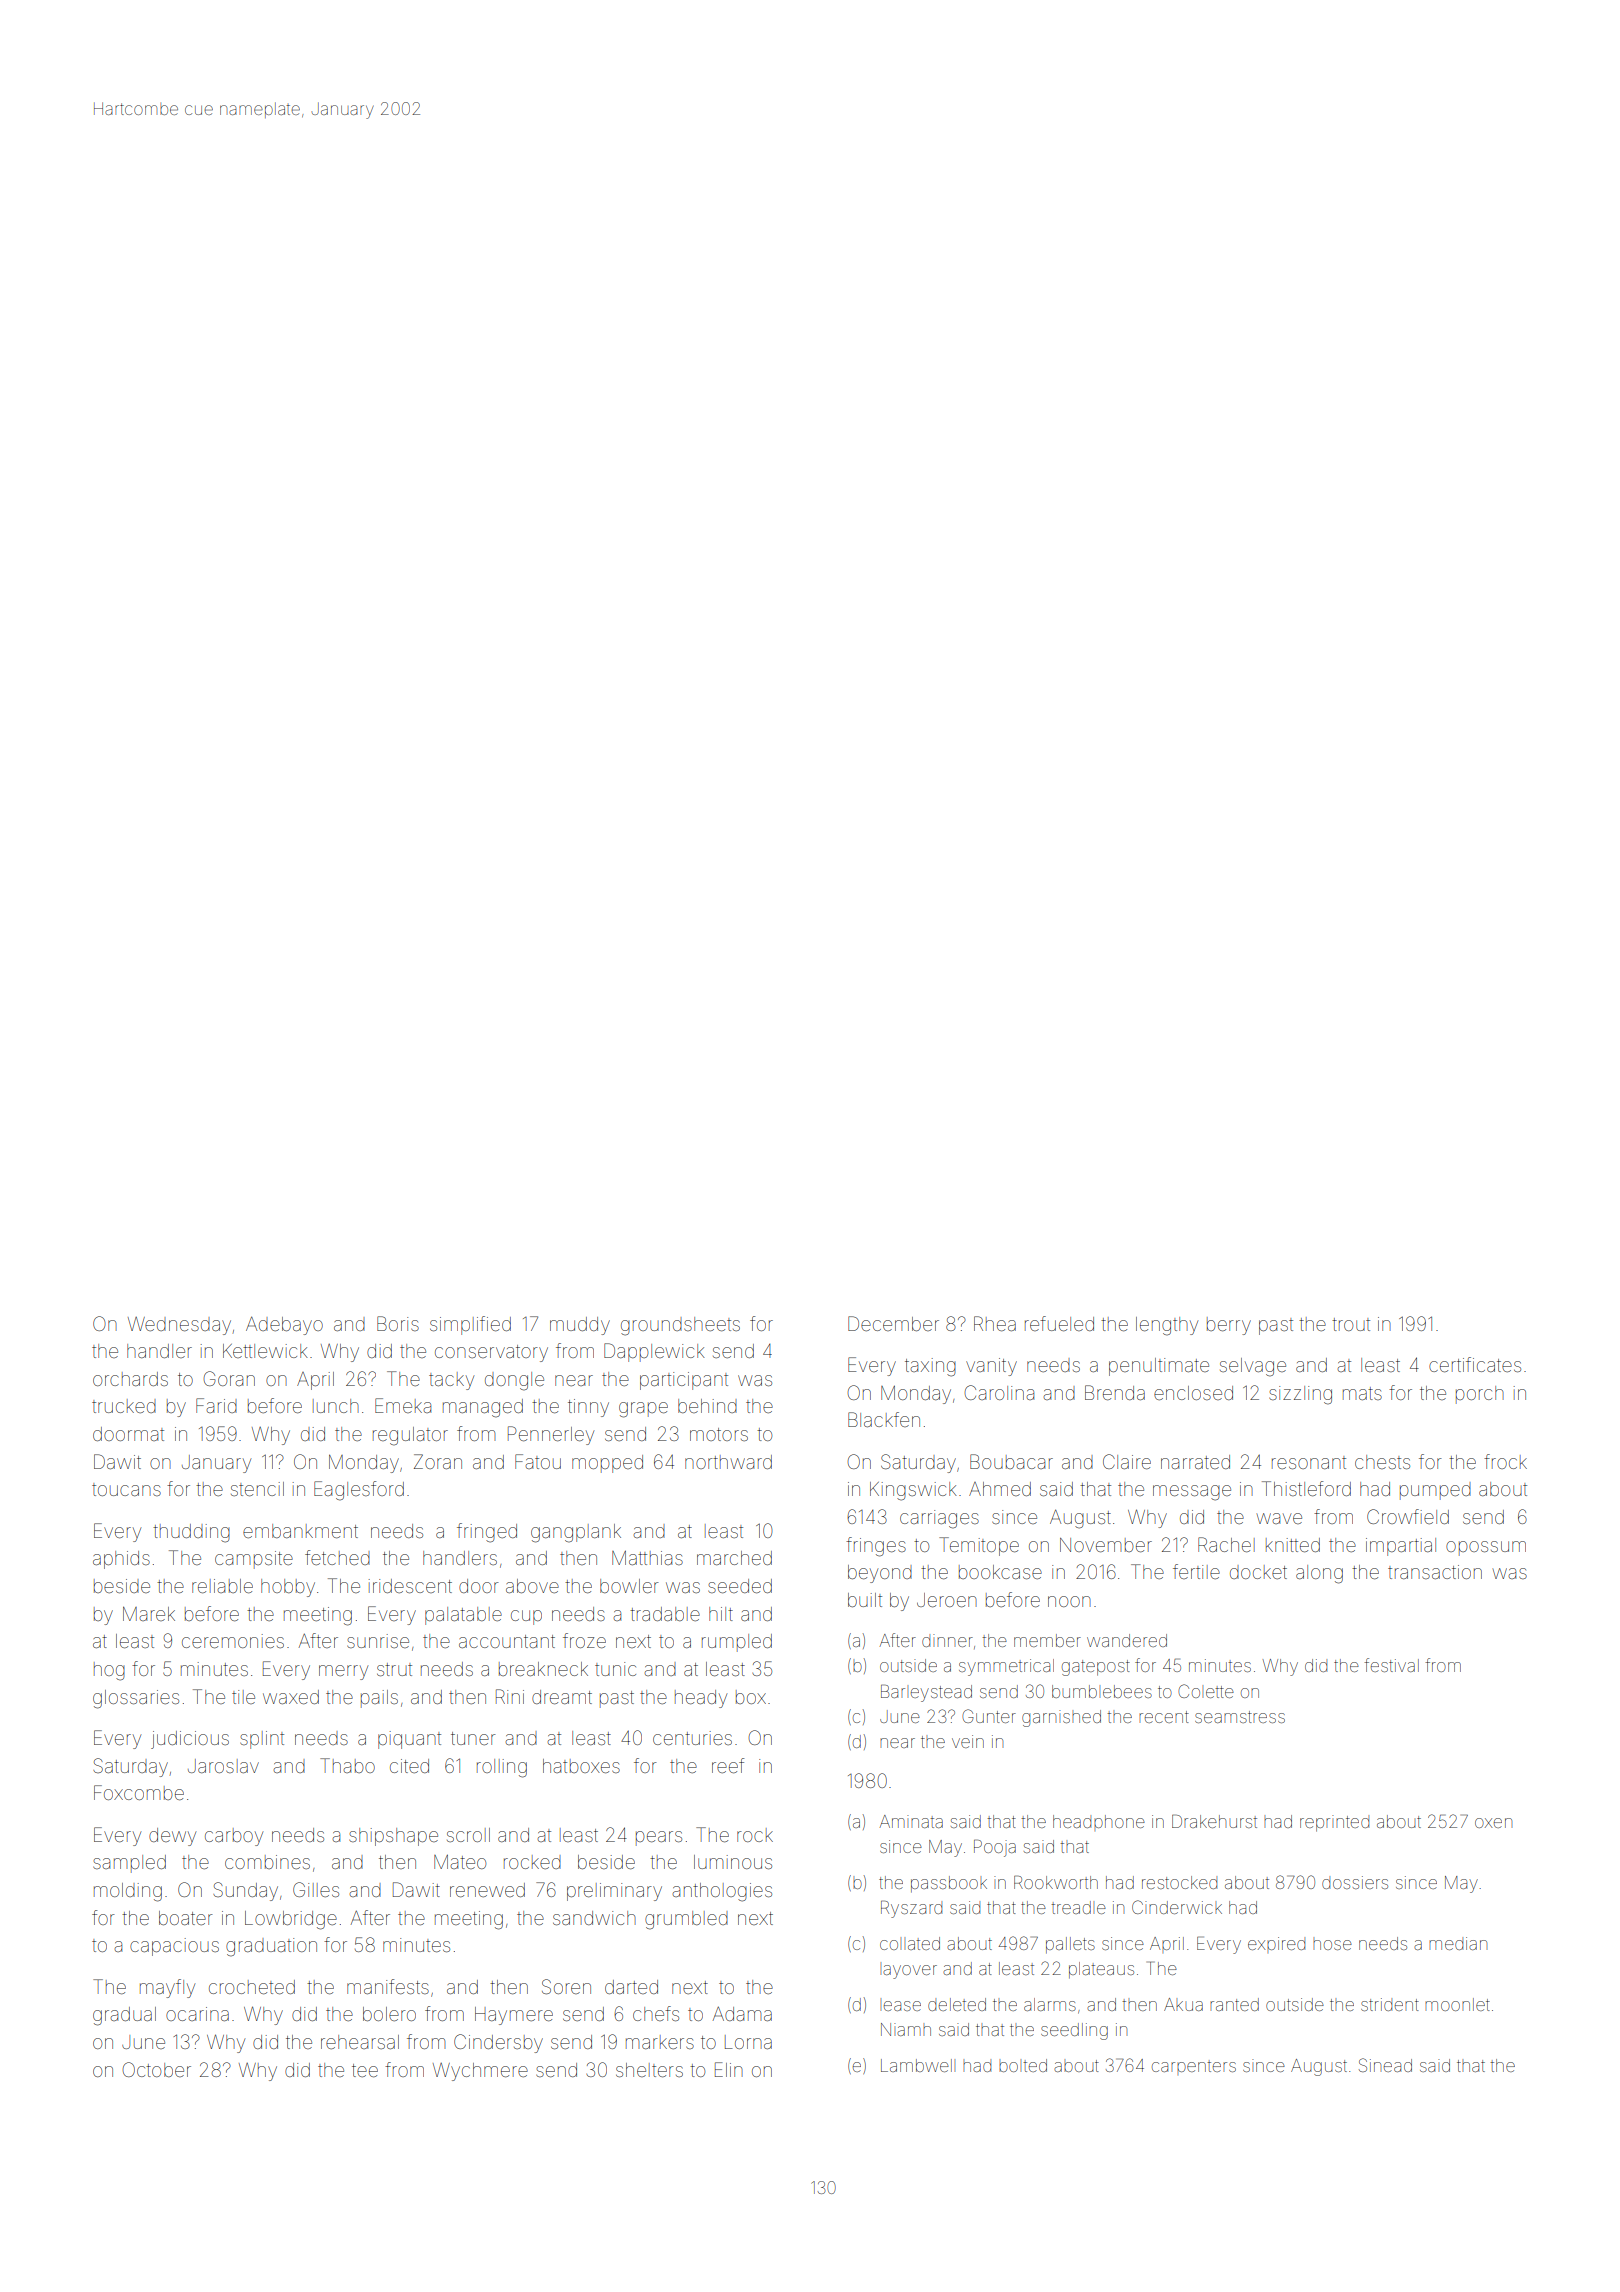 The height and width of the page is (2292, 1620). Describe the element at coordinates (1106, 1545) in the page. I see `November` at that location.
